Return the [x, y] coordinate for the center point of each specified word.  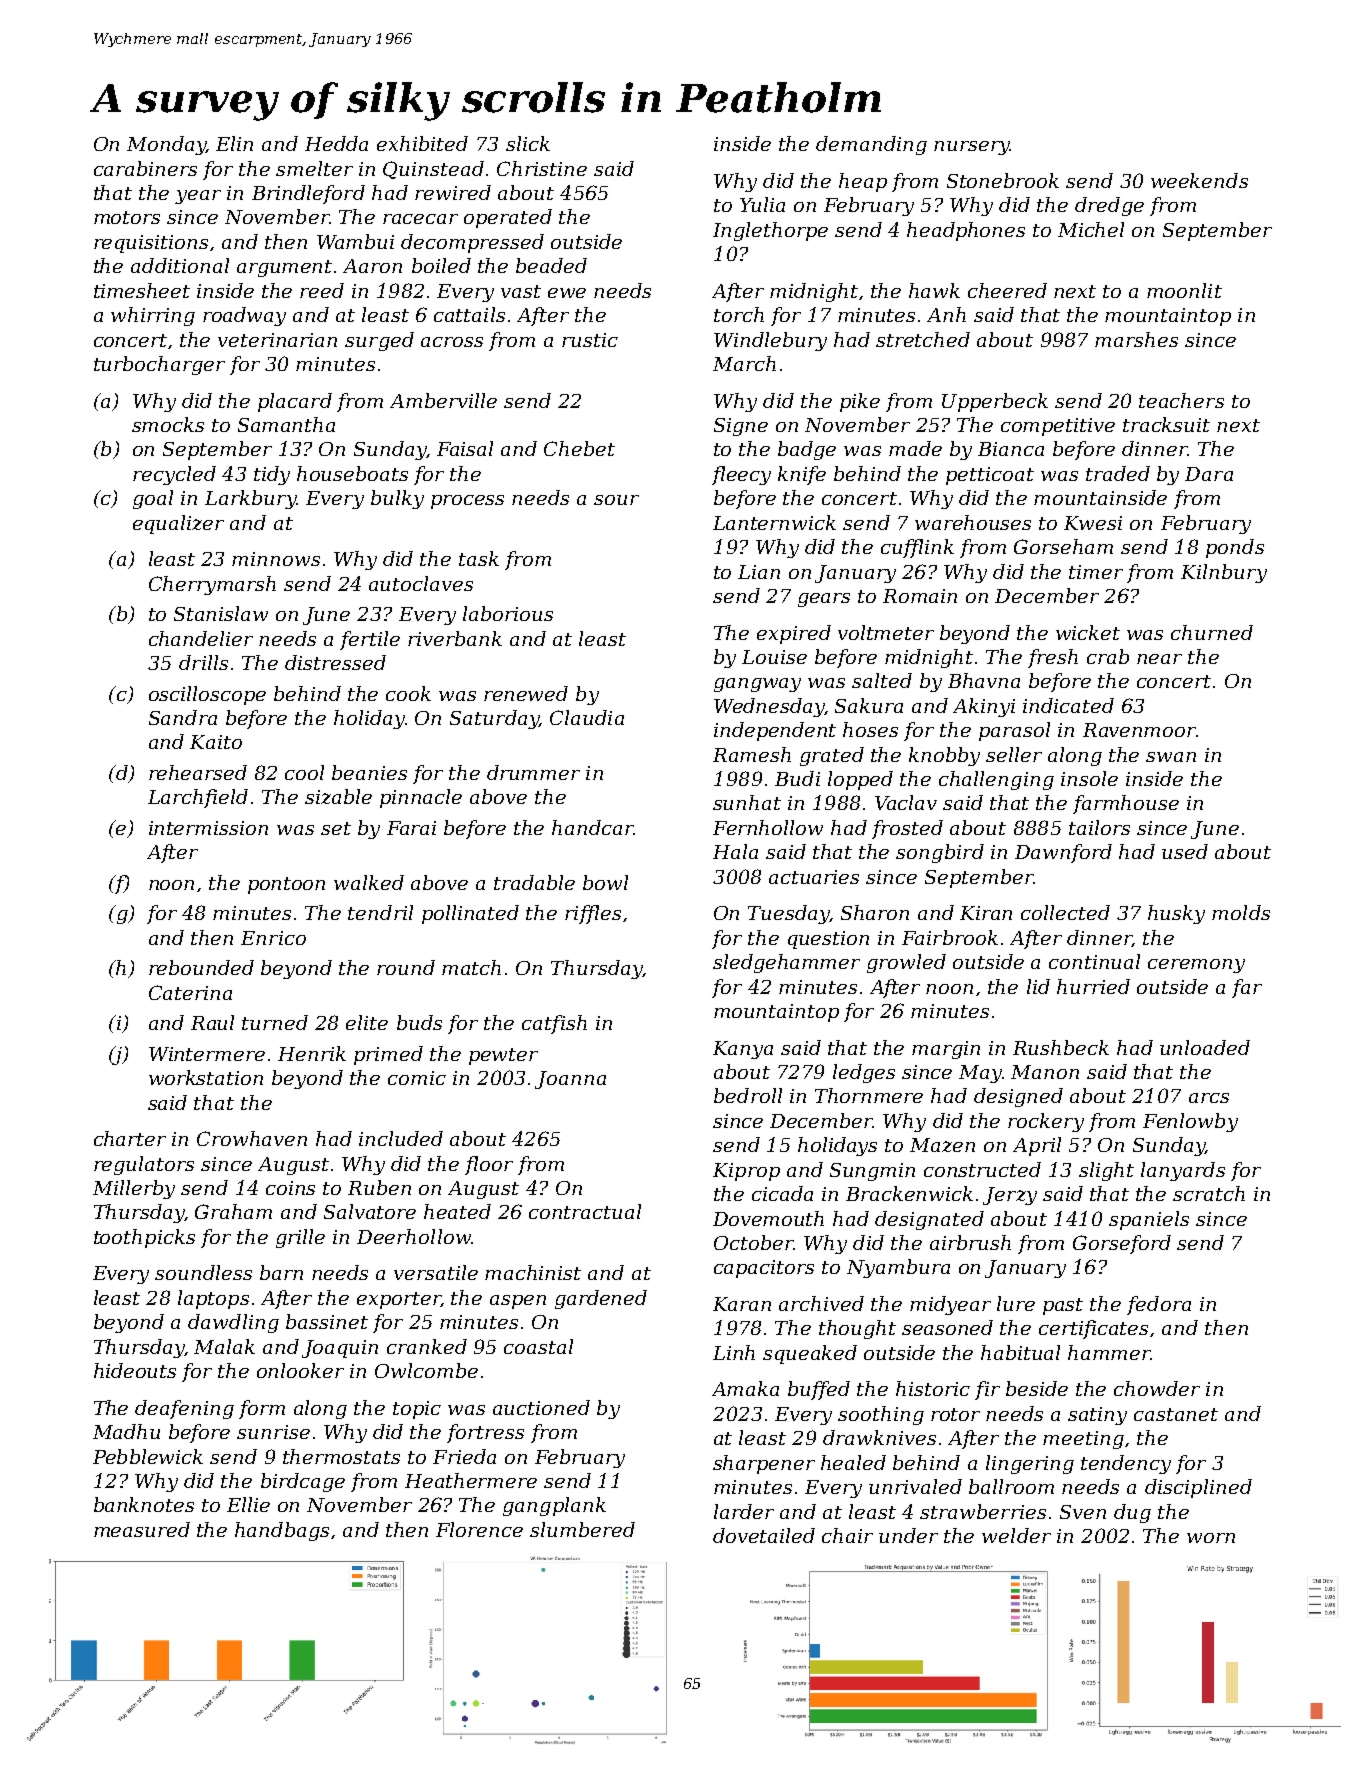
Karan [742, 1304]
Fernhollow [768, 827]
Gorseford [1122, 1244]
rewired [453, 192]
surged [379, 341]
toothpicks [144, 1238]
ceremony [1196, 966]
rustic [590, 340]
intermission [208, 828]
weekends [1199, 180]
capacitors [764, 1269]
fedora [1159, 1305]
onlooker [300, 1370]
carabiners [145, 168]
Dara [1209, 474]
